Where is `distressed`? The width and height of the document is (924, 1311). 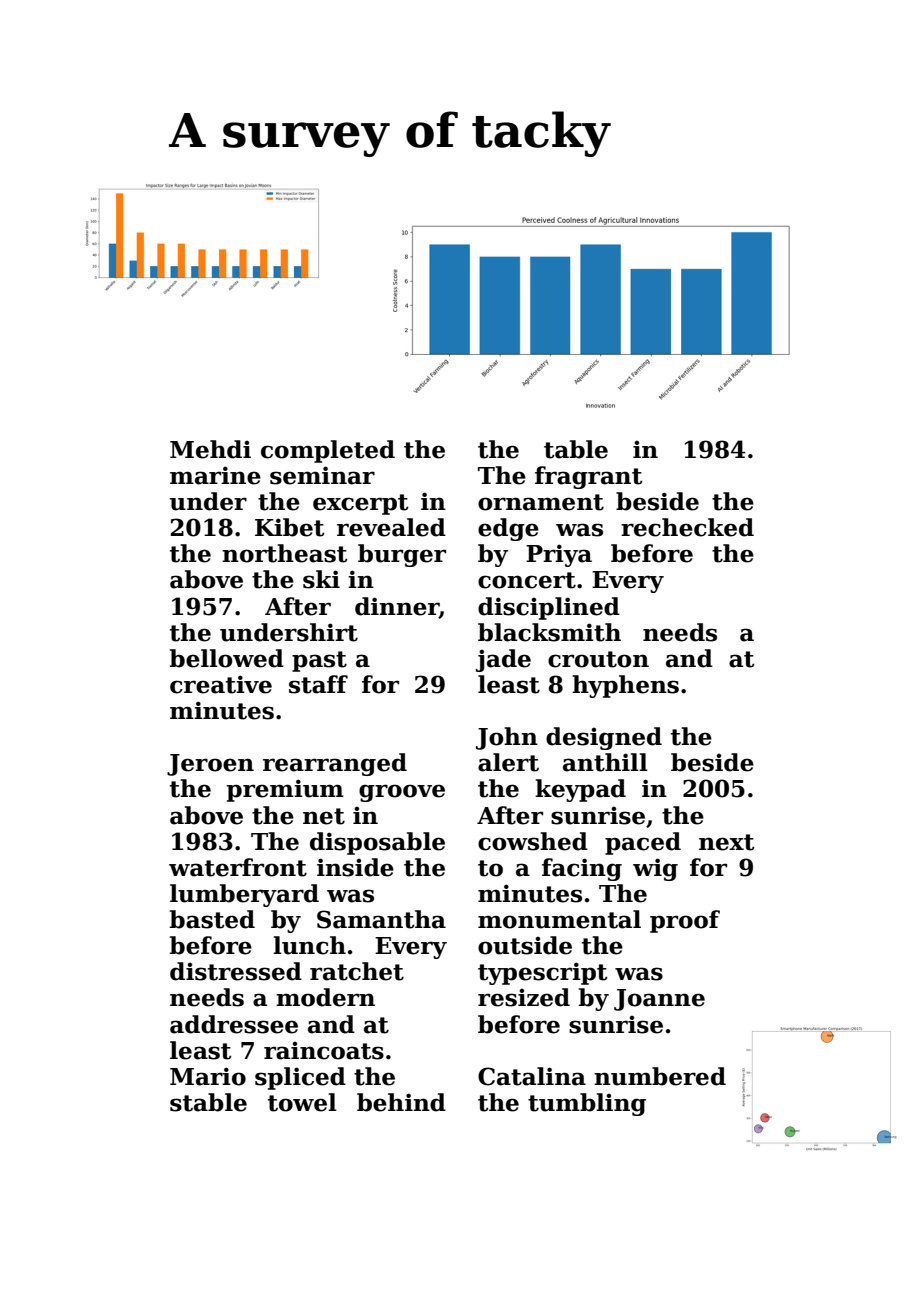
distressed is located at coordinates (236, 971).
